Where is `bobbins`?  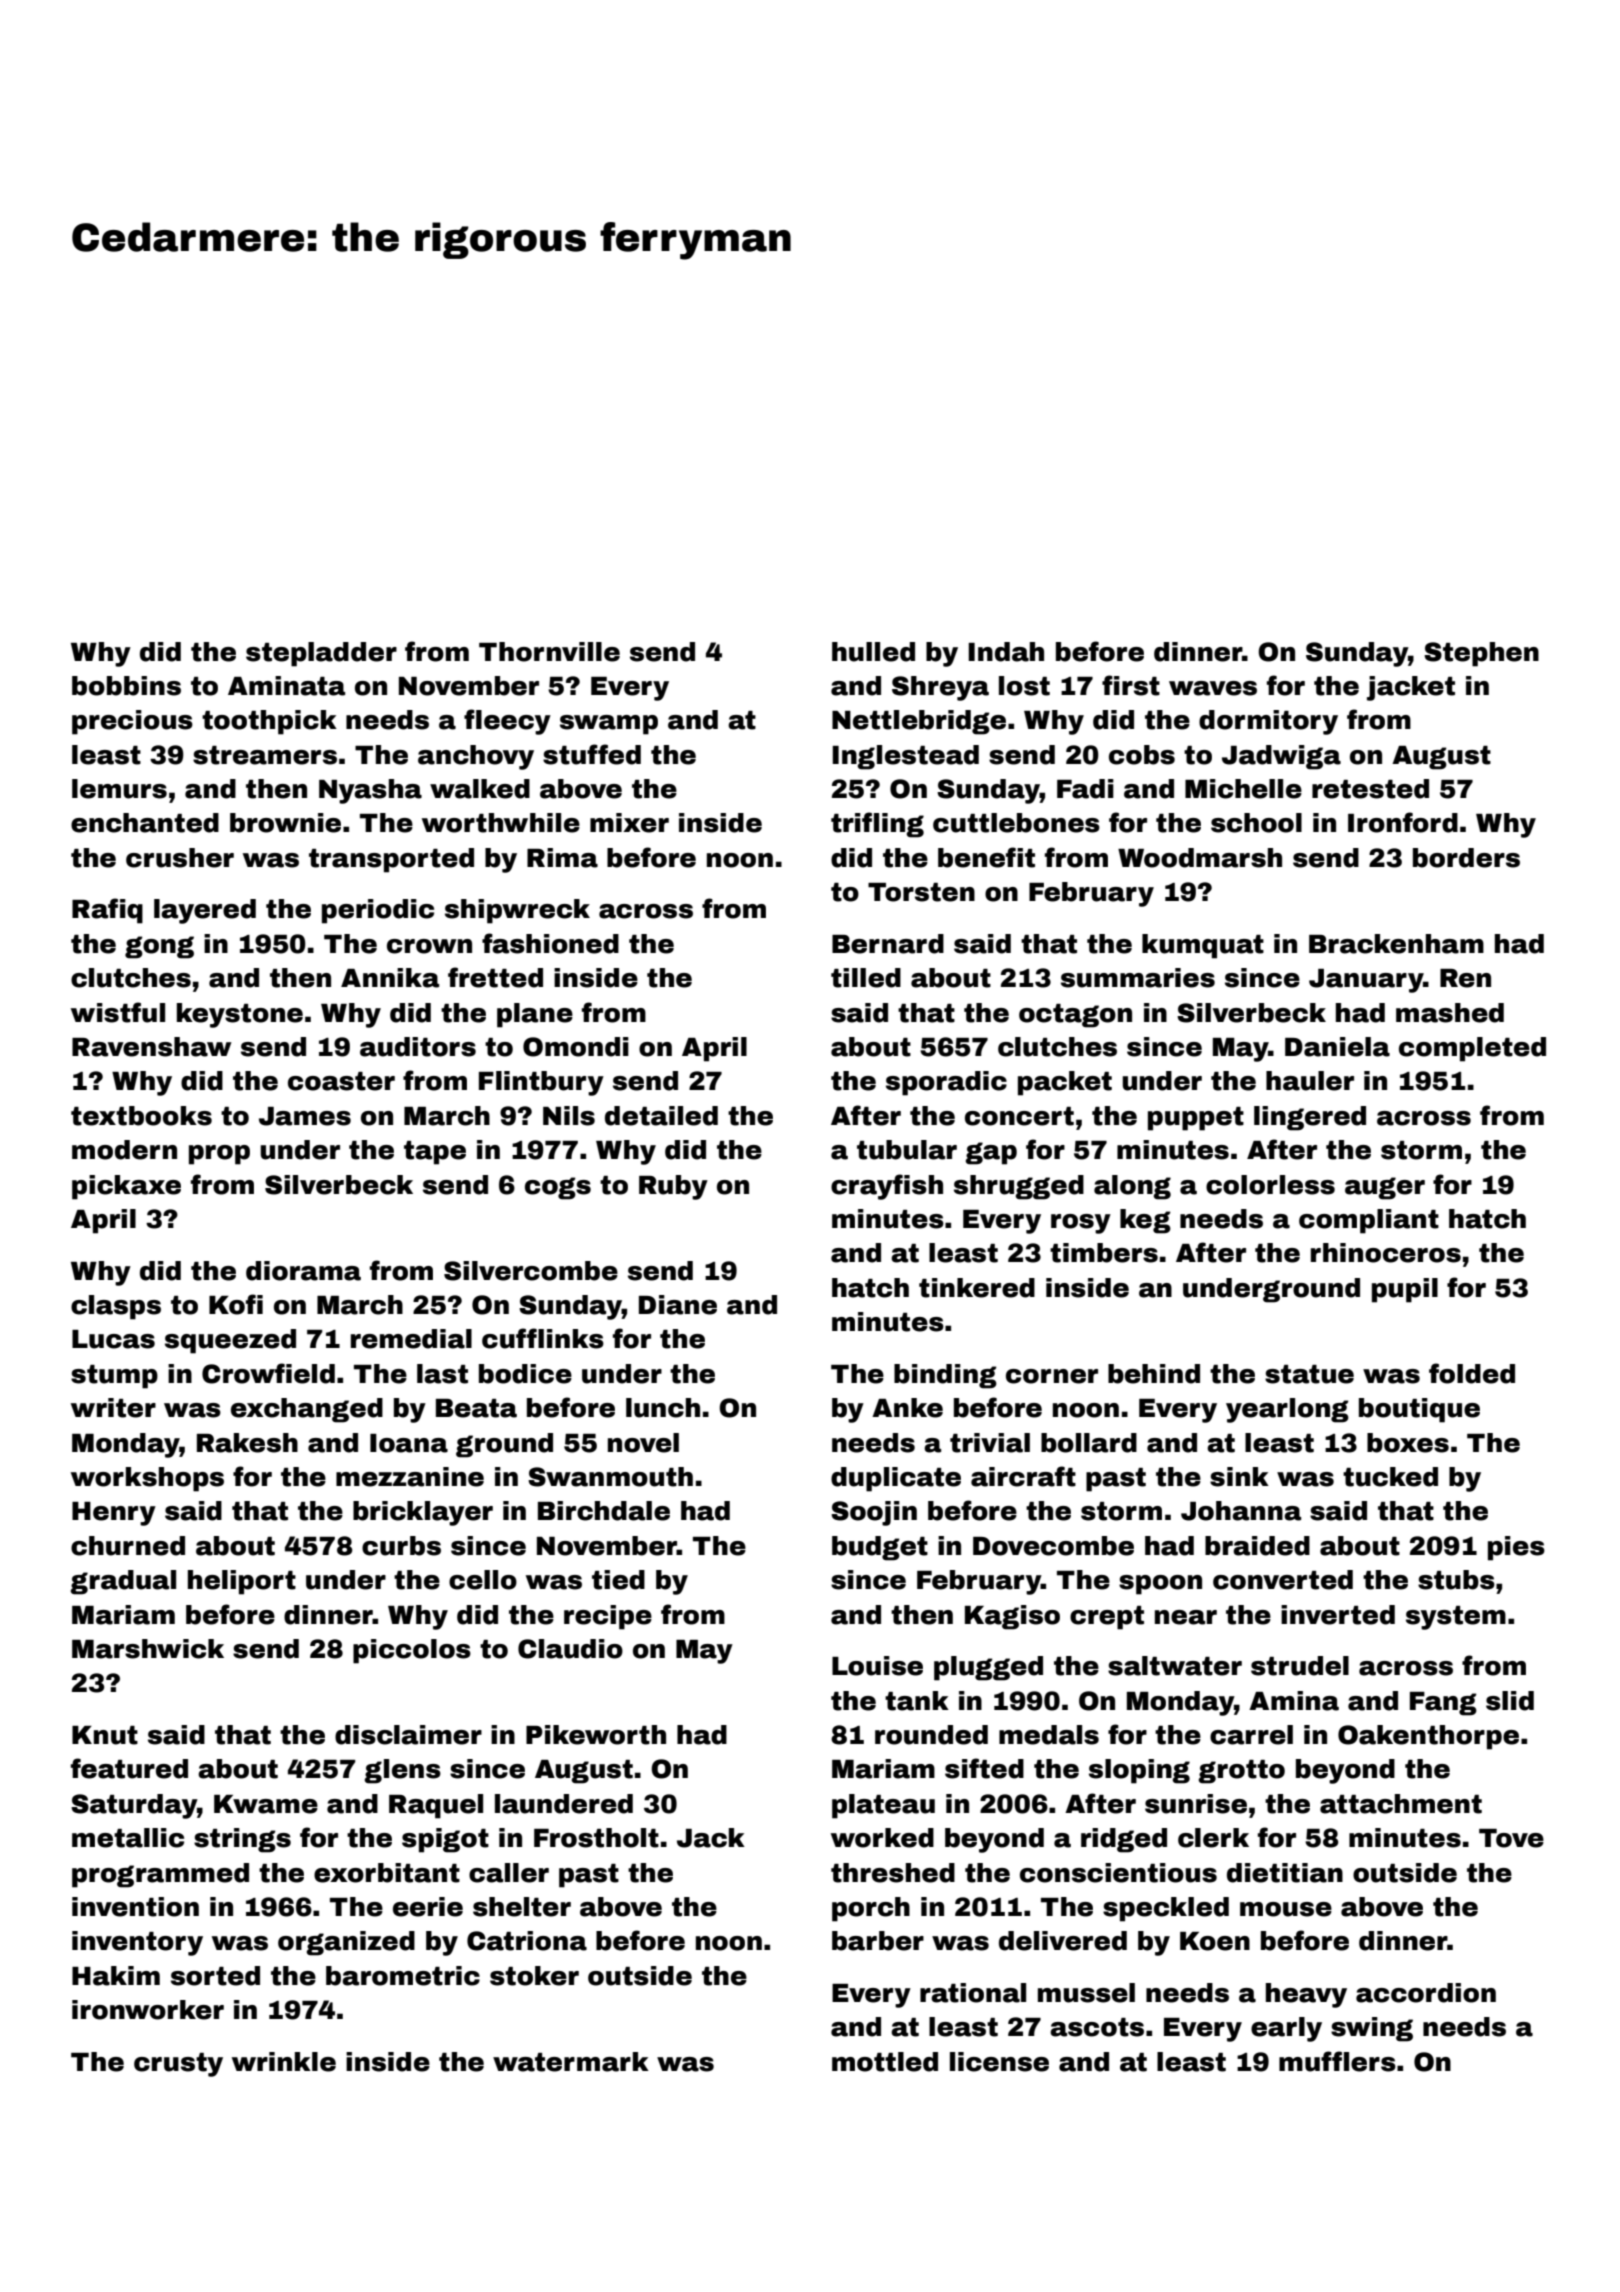 bobbins is located at coordinates (126, 686).
